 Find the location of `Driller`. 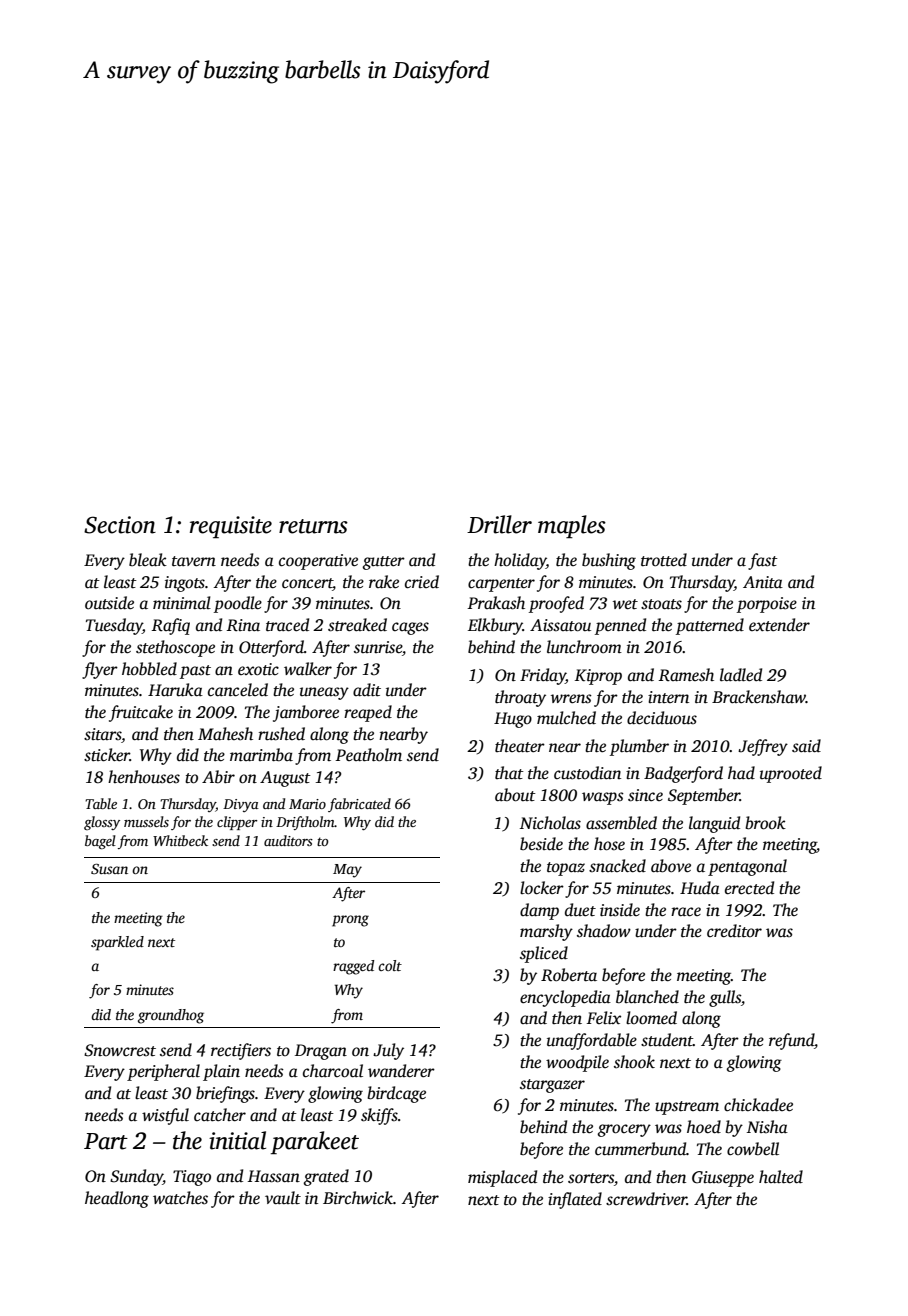

Driller is located at coordinates (499, 524).
